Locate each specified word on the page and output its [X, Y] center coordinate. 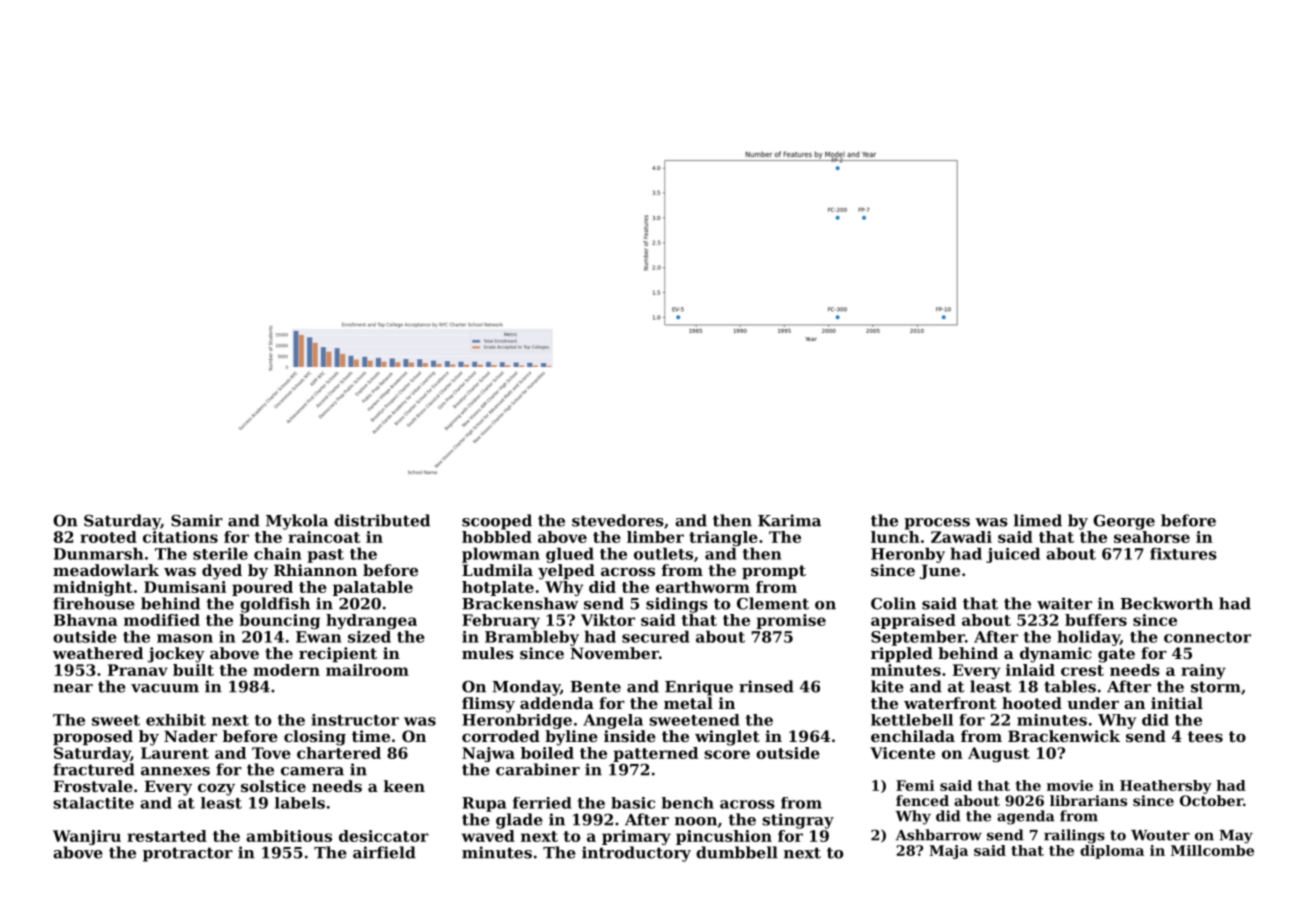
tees [1205, 736]
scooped [497, 522]
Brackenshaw [520, 603]
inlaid [1030, 670]
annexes [175, 771]
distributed [382, 520]
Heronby [908, 555]
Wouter [1160, 835]
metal [688, 703]
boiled [547, 753]
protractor [188, 854]
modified [162, 620]
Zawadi [961, 537]
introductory [636, 854]
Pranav [138, 670]
